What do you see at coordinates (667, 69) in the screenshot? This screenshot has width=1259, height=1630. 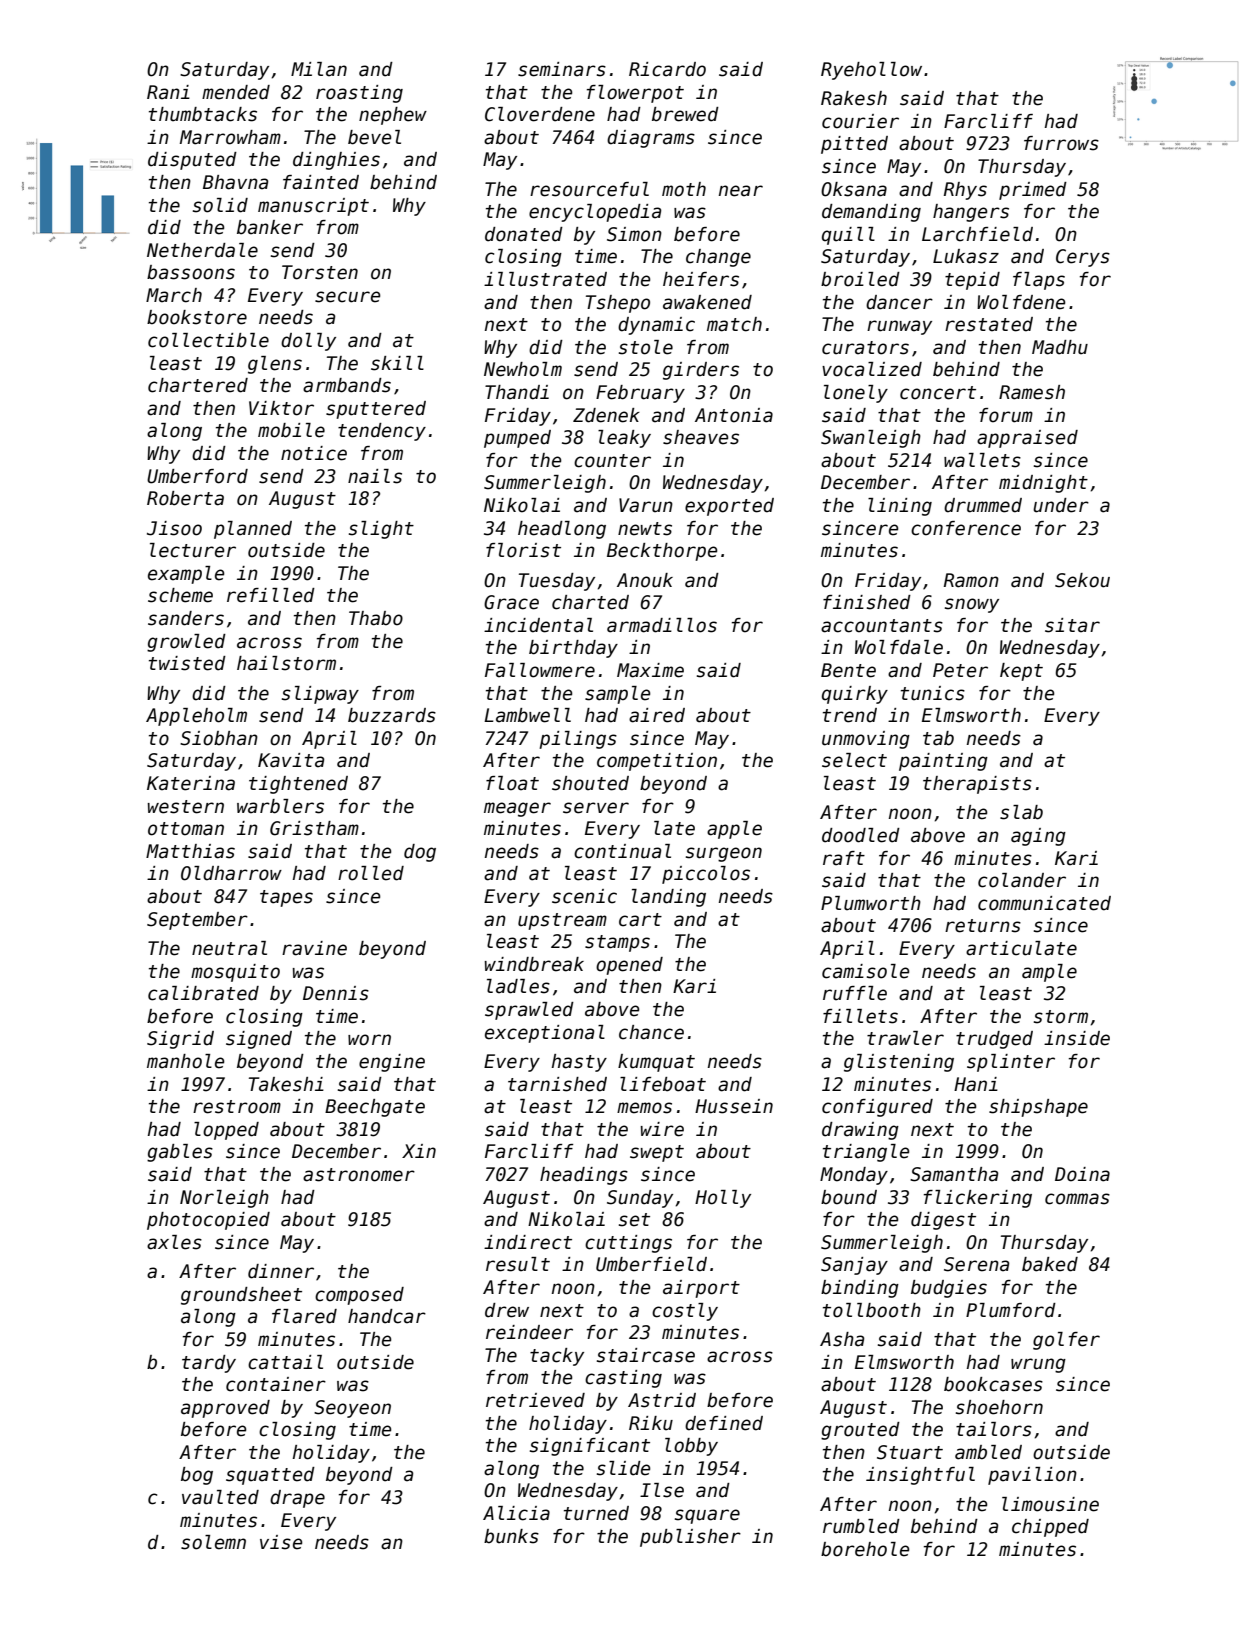 I see `Ricardo` at bounding box center [667, 69].
